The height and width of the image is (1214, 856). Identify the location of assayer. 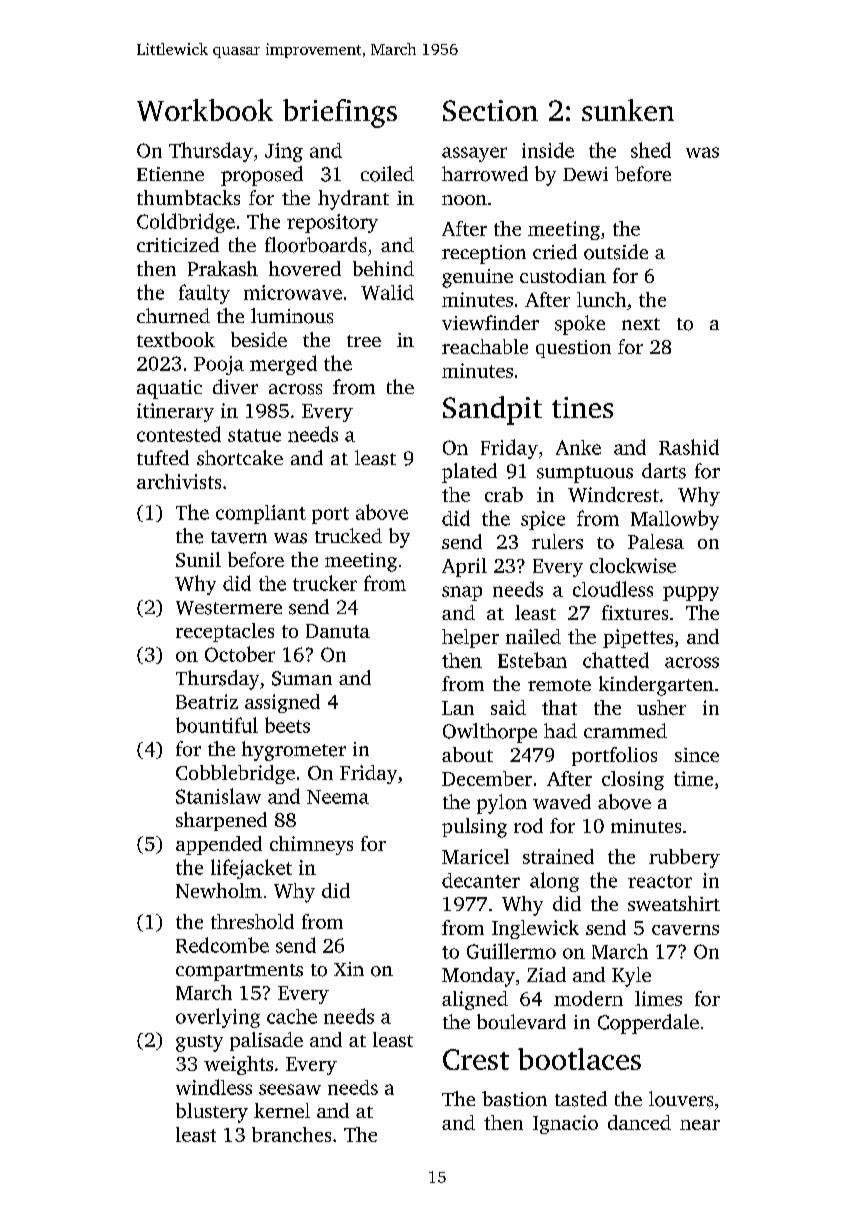
(474, 154).
